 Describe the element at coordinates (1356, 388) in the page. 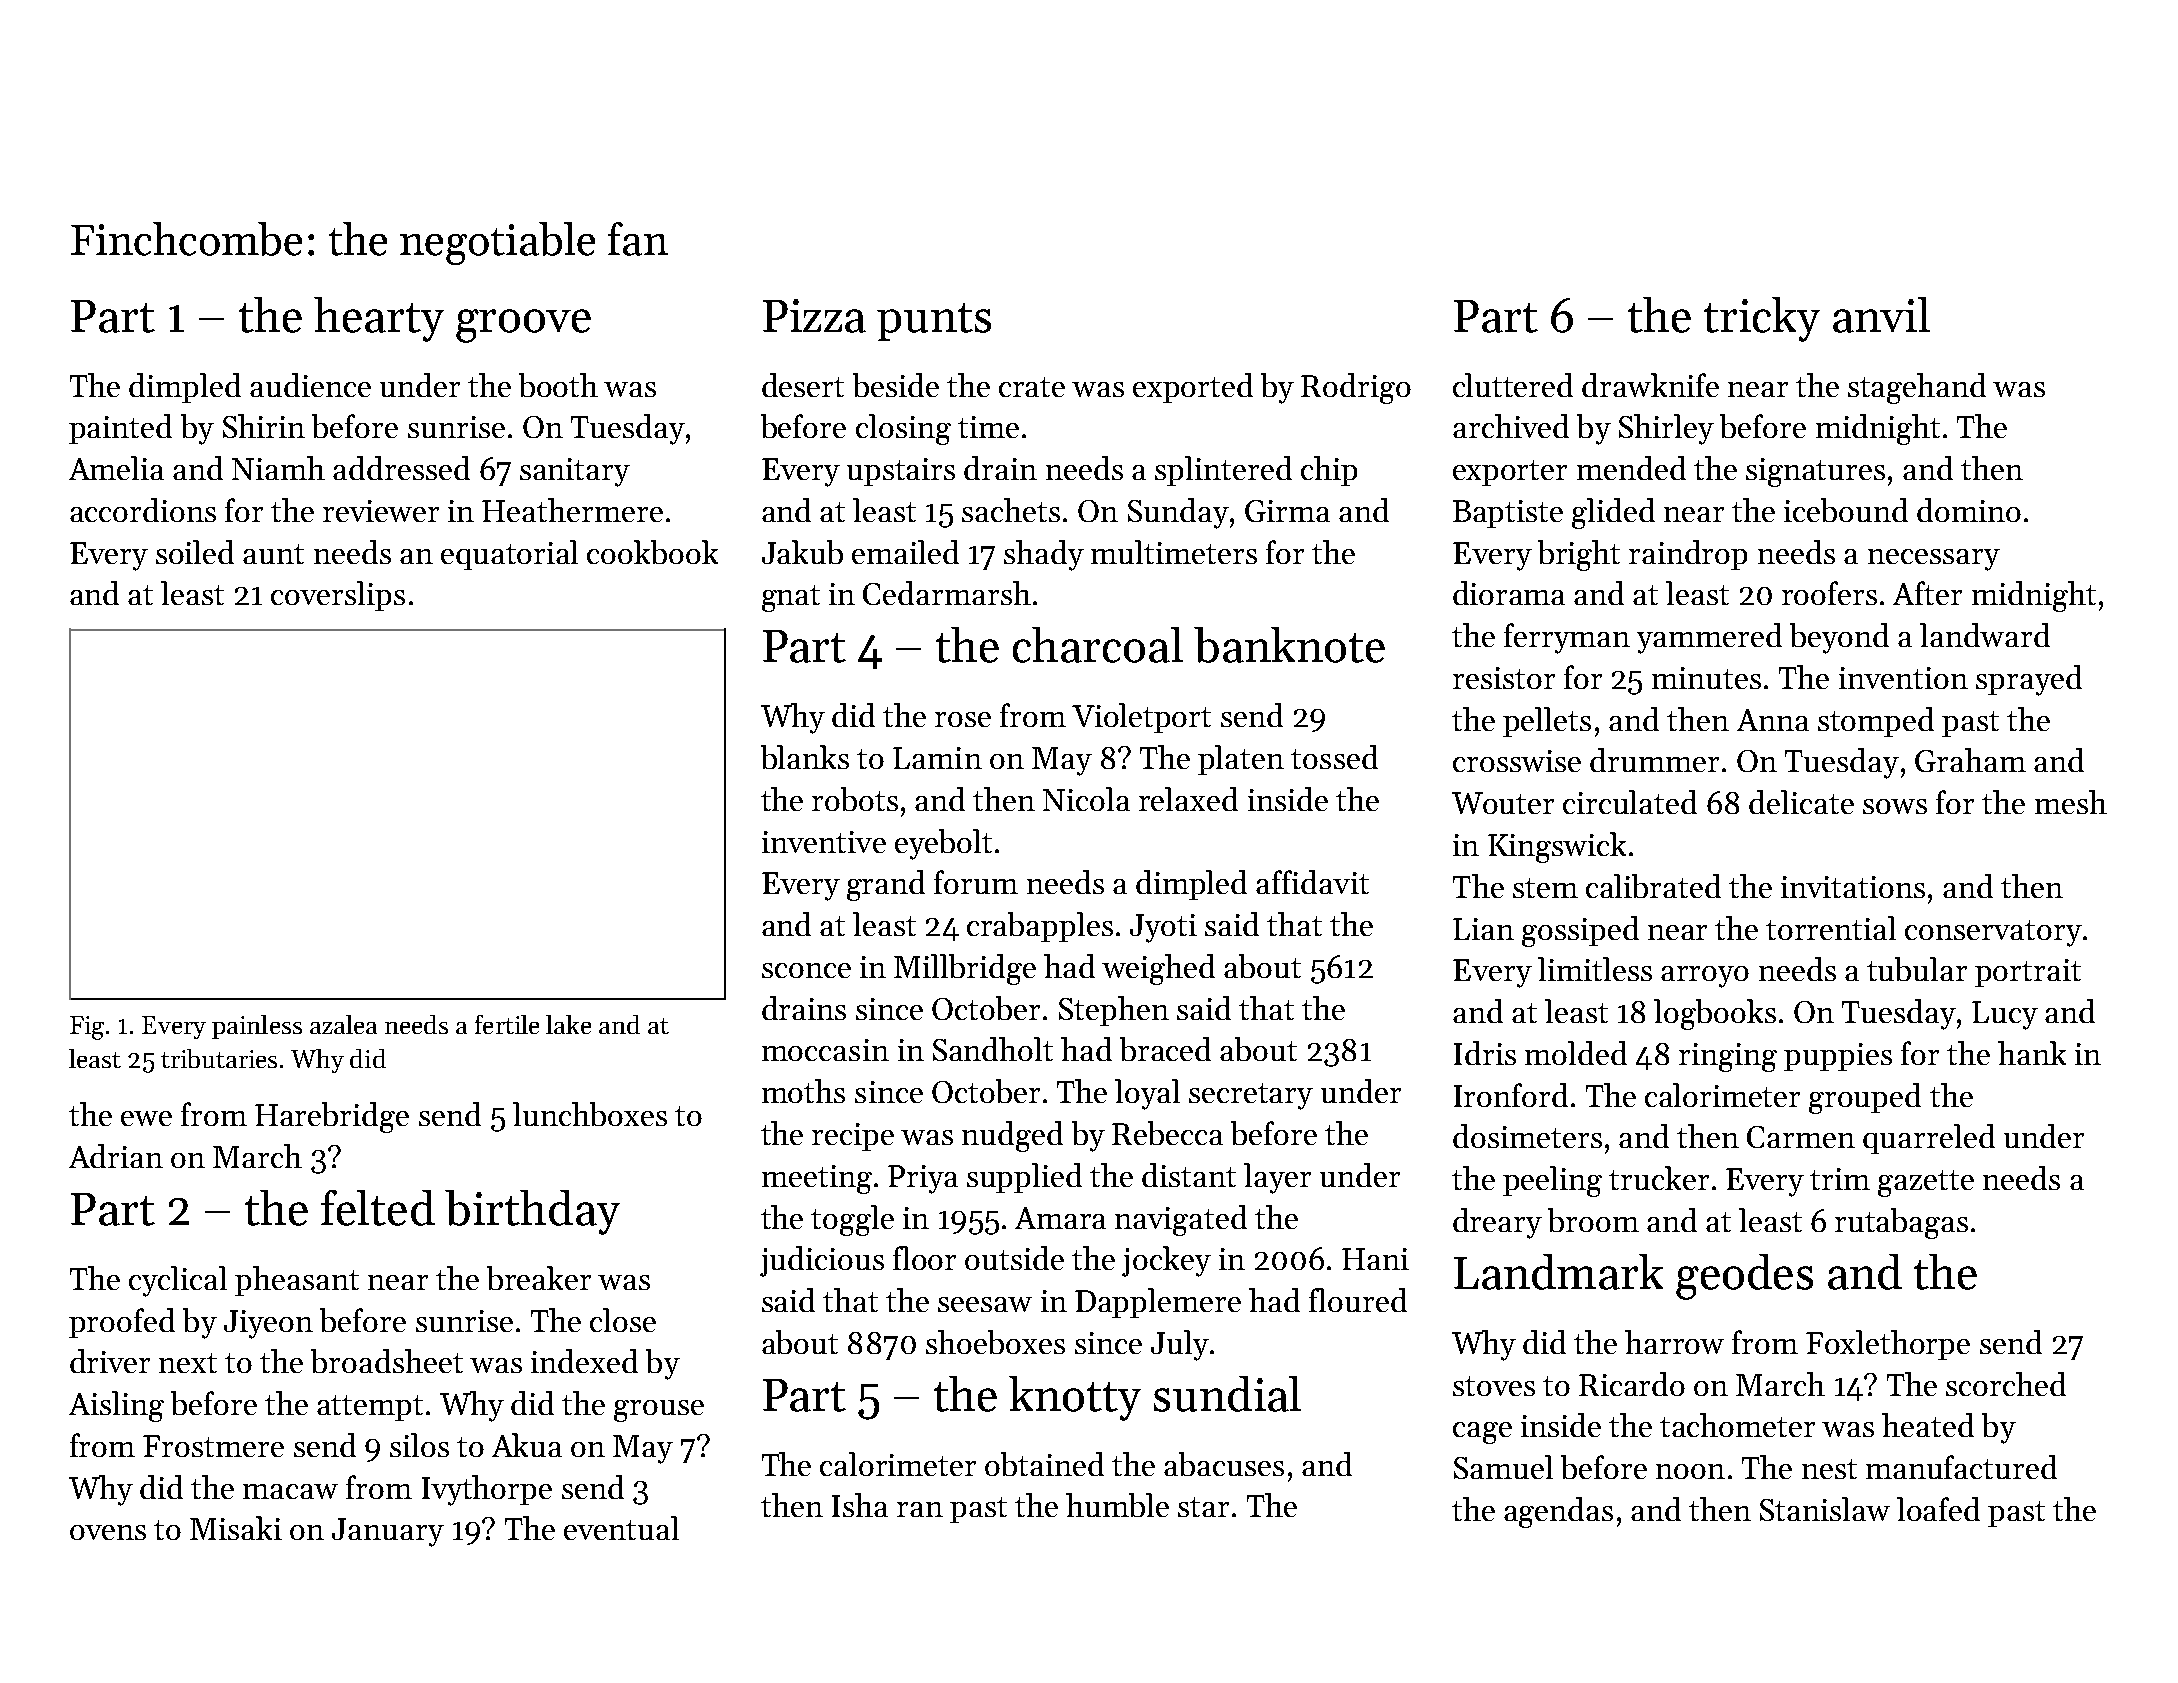

I see `Rodrigo` at that location.
